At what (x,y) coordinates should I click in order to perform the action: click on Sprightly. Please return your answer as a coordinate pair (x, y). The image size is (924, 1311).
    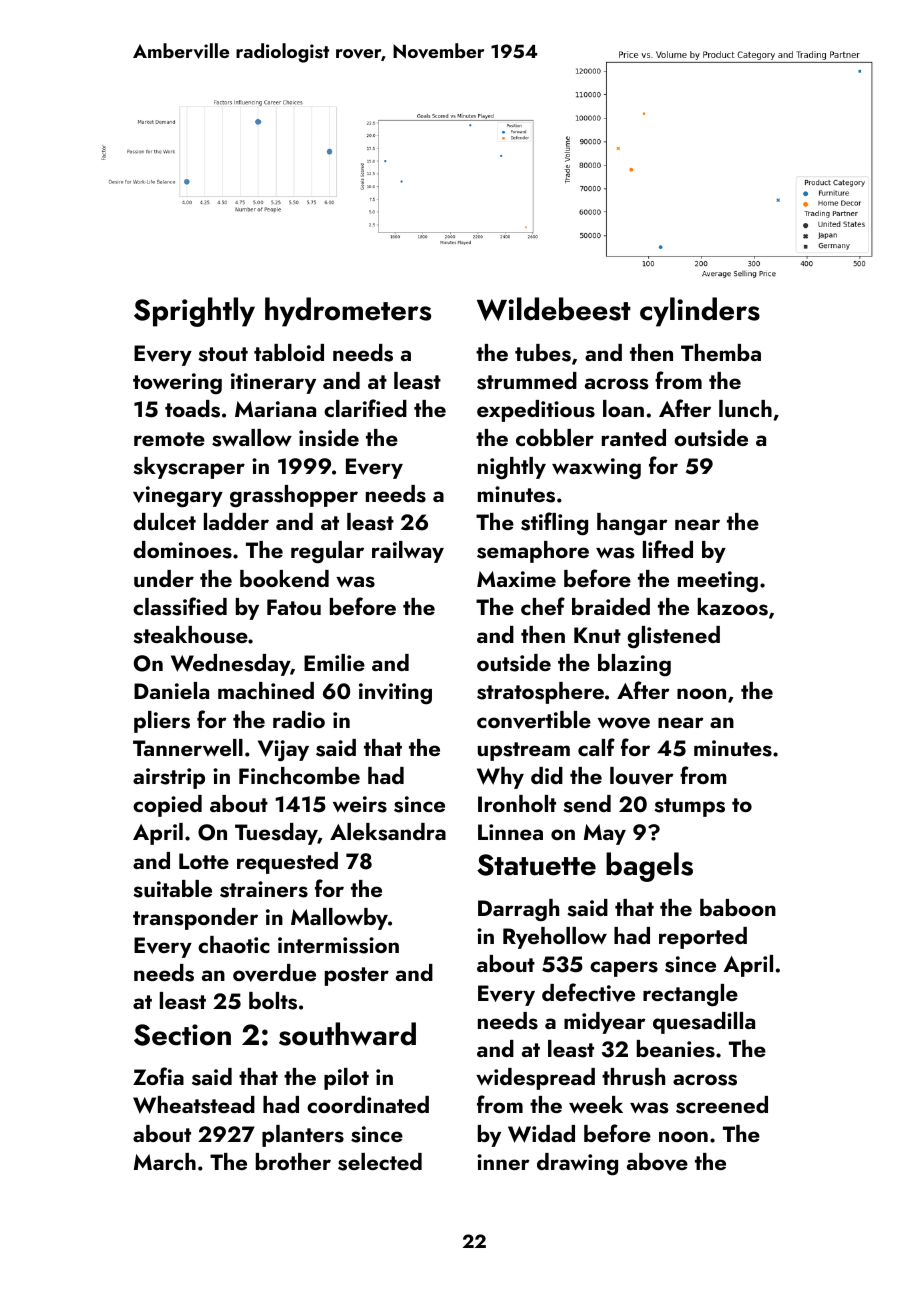
    Looking at the image, I should click on (194, 312).
